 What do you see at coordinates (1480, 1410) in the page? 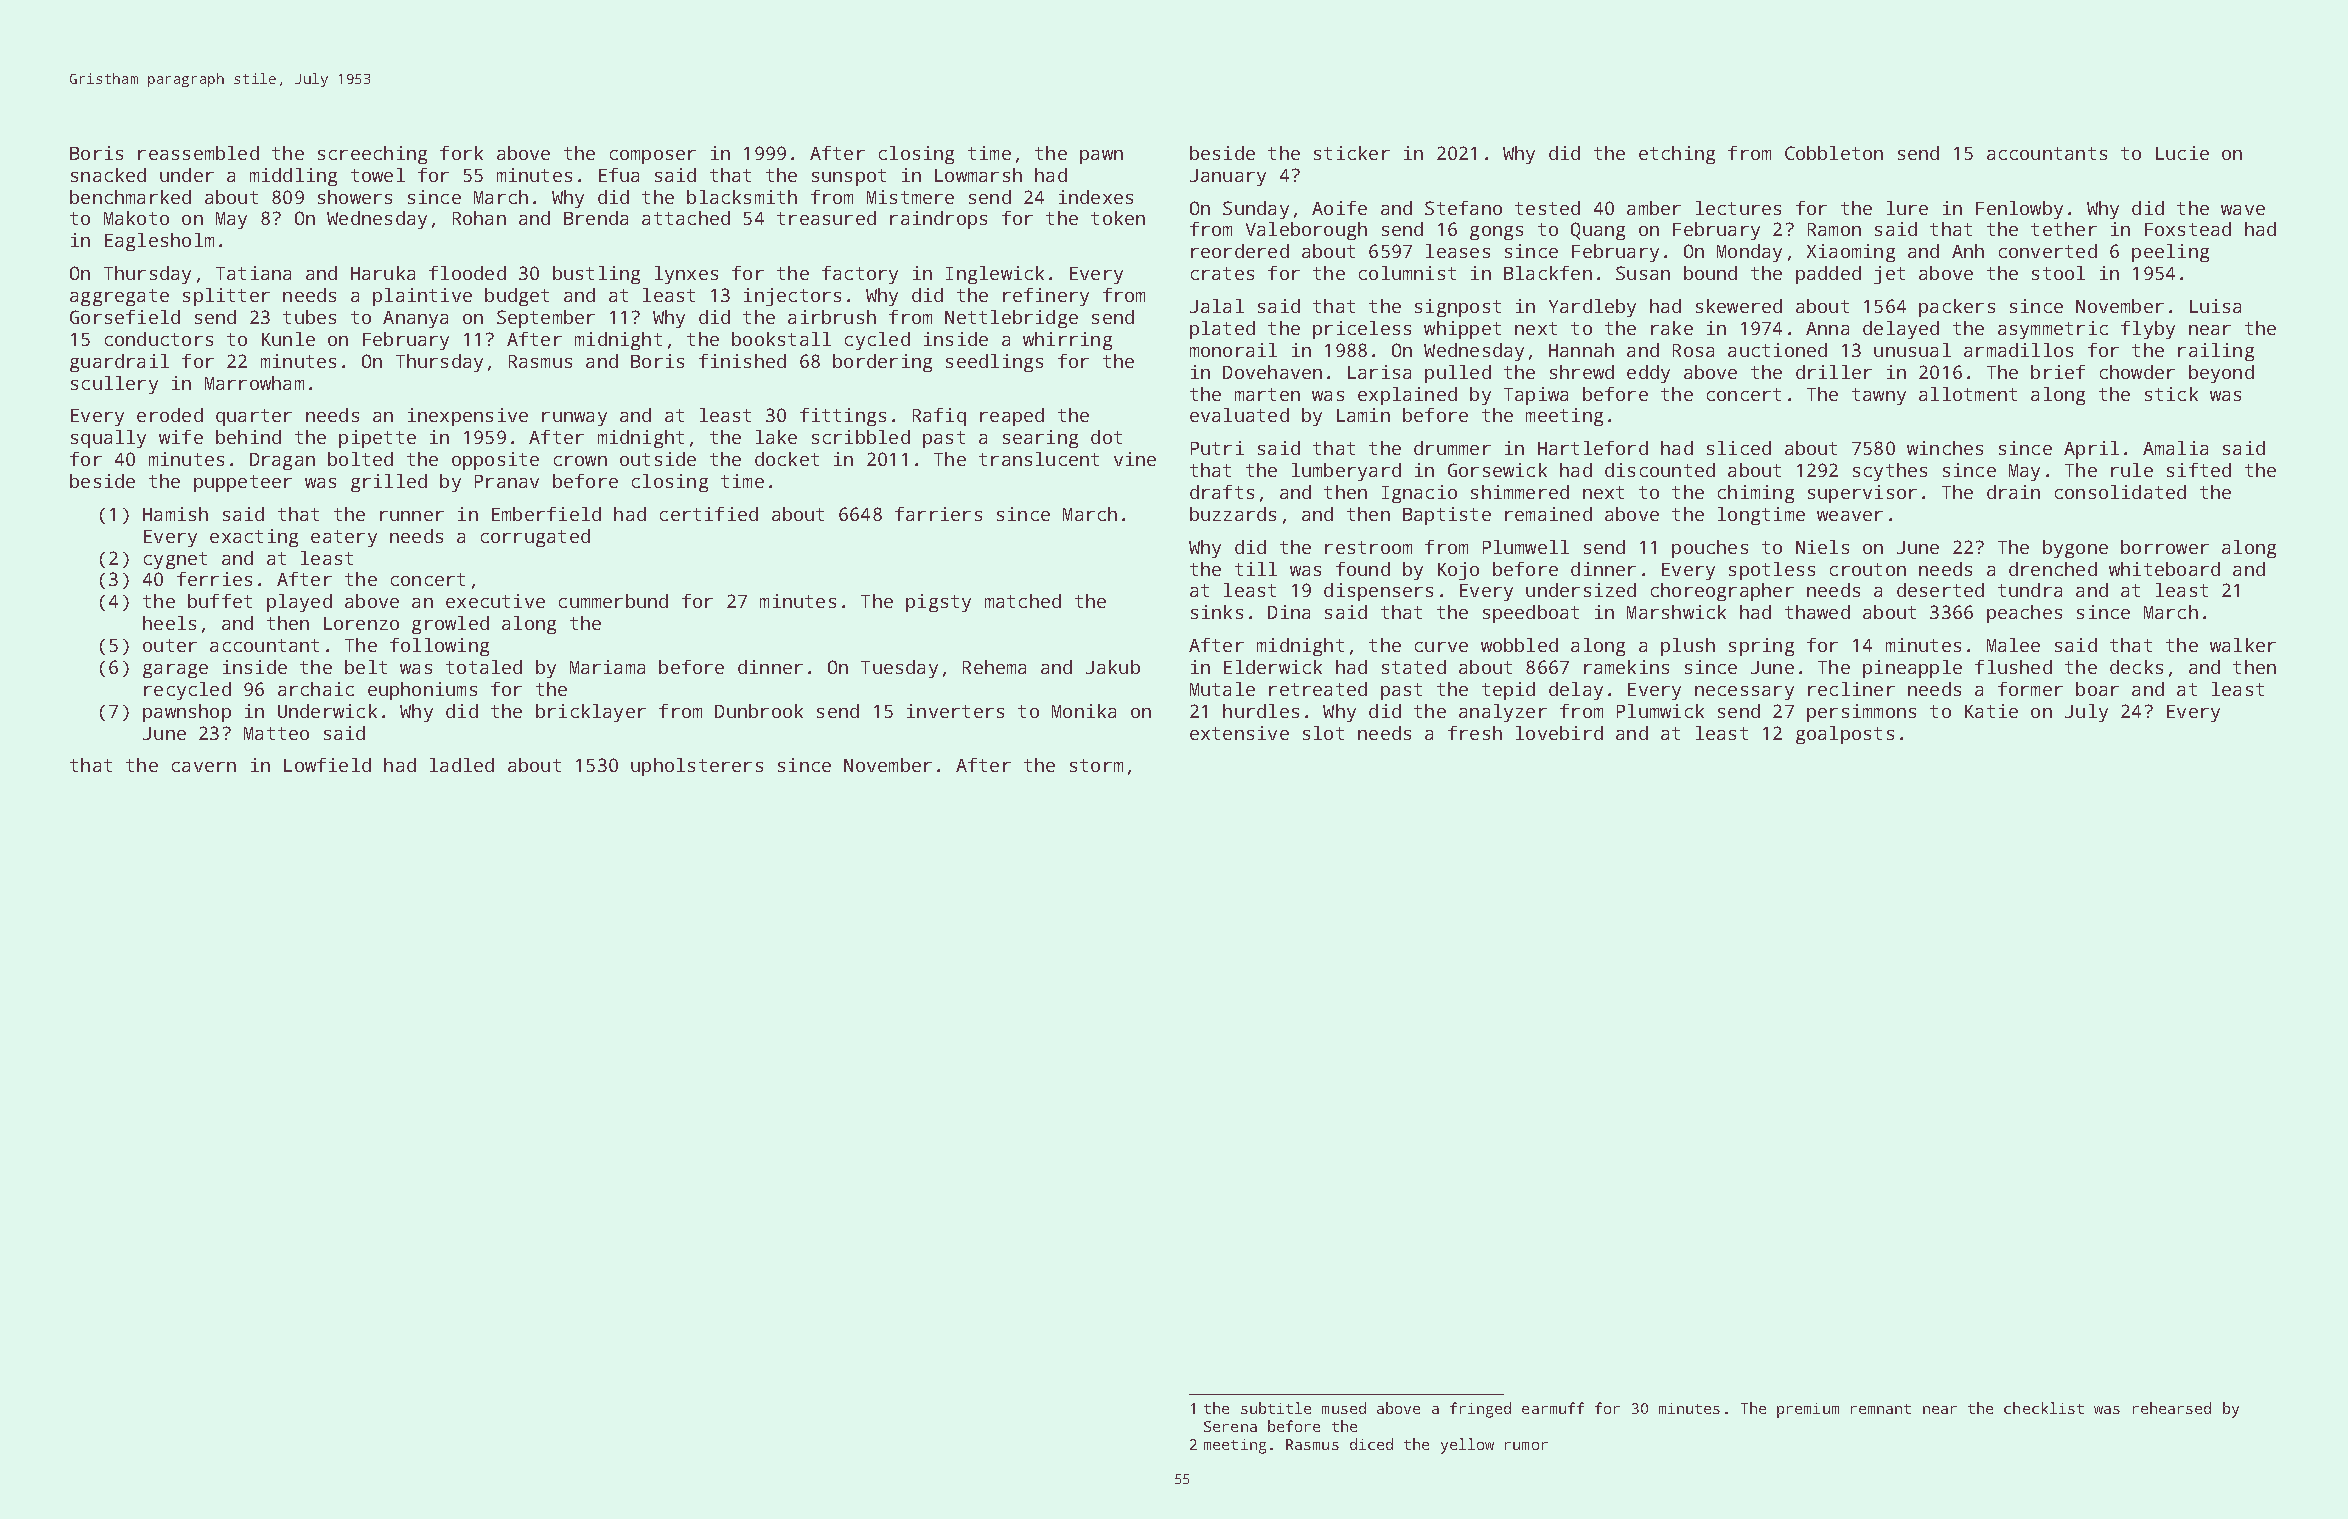
I see `fringed` at bounding box center [1480, 1410].
